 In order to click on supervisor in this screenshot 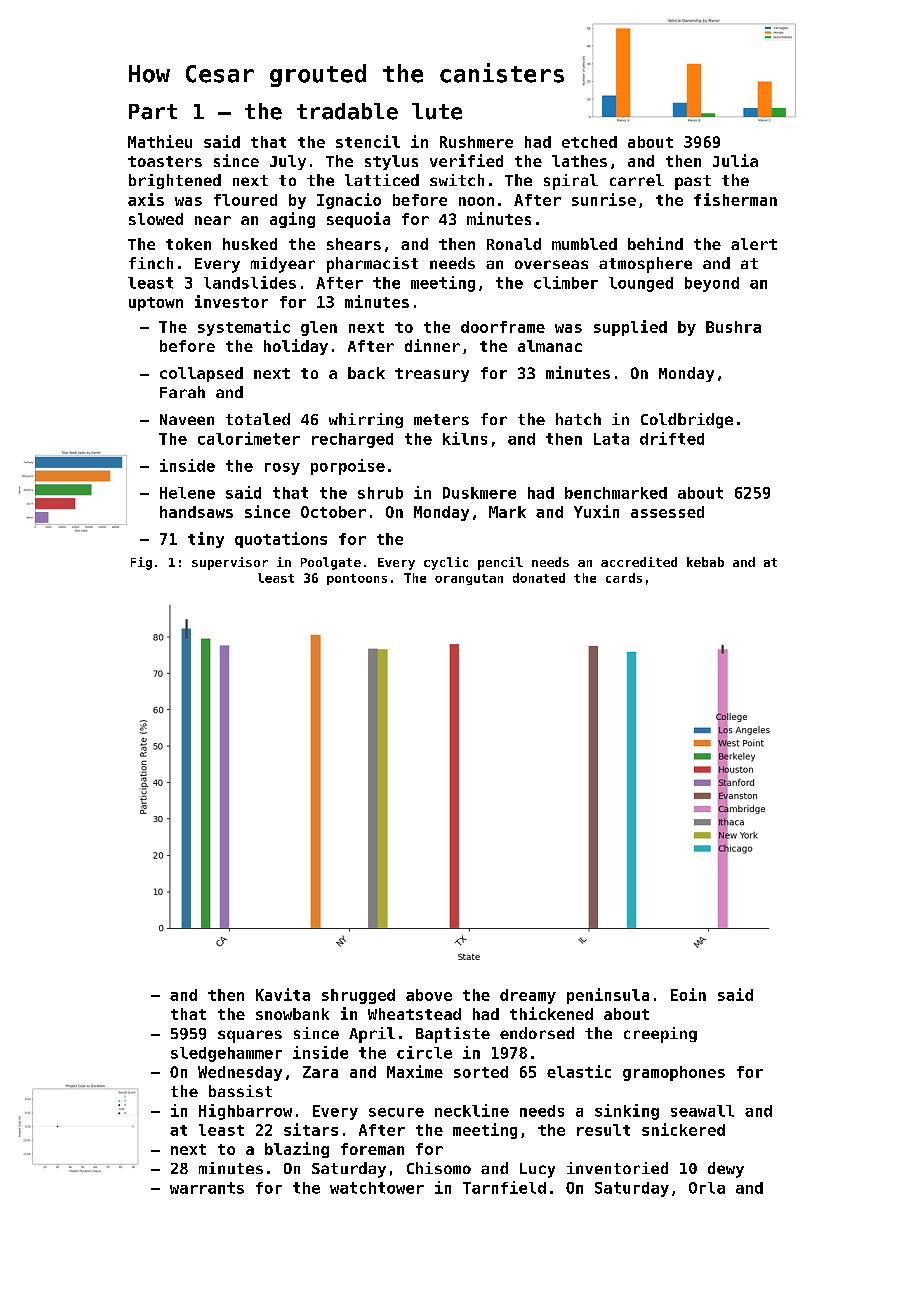, I will do `click(230, 563)`.
